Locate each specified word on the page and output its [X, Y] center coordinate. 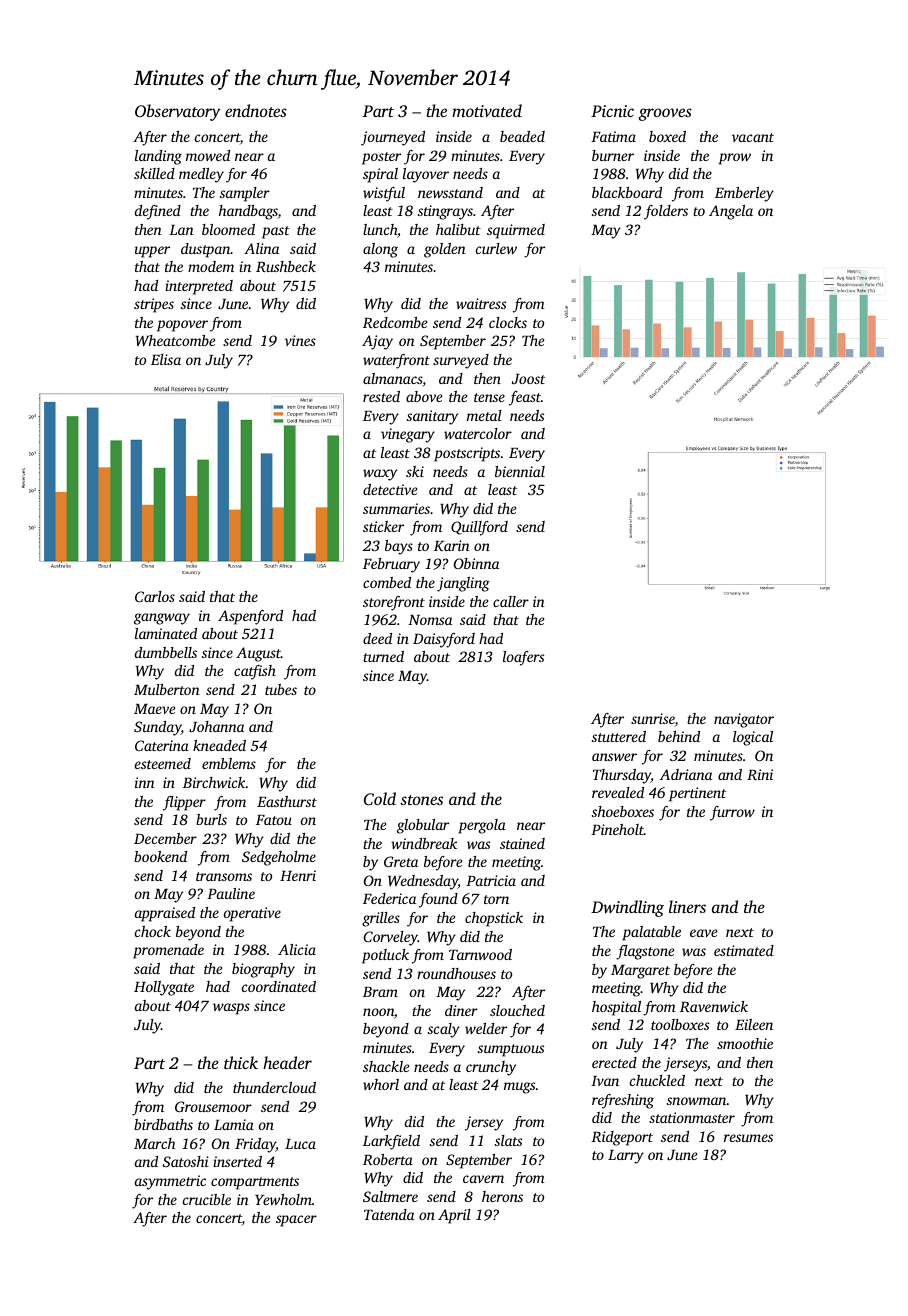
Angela [731, 212]
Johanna [216, 726]
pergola [482, 826]
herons [502, 1196]
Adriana [686, 774]
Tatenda [389, 1214]
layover [426, 175]
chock [153, 931]
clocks [508, 322]
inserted [237, 1161]
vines [300, 340]
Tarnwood [480, 954]
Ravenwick [714, 1006]
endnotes [256, 110]
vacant [753, 137]
